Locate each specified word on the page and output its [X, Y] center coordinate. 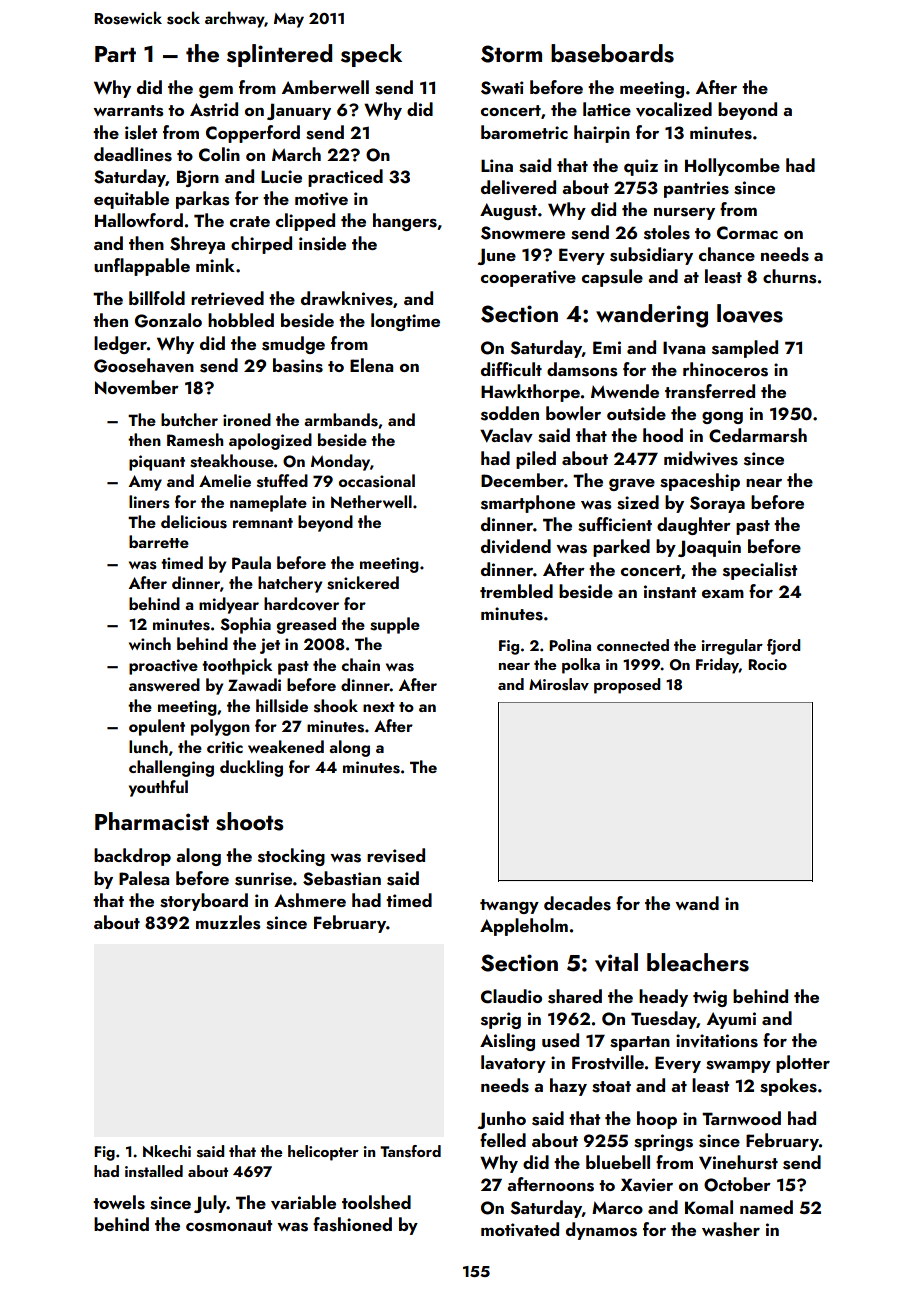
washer [731, 1229]
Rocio [767, 664]
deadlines [133, 154]
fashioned [352, 1224]
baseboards [612, 53]
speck [371, 55]
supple [395, 625]
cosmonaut [229, 1226]
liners [149, 502]
